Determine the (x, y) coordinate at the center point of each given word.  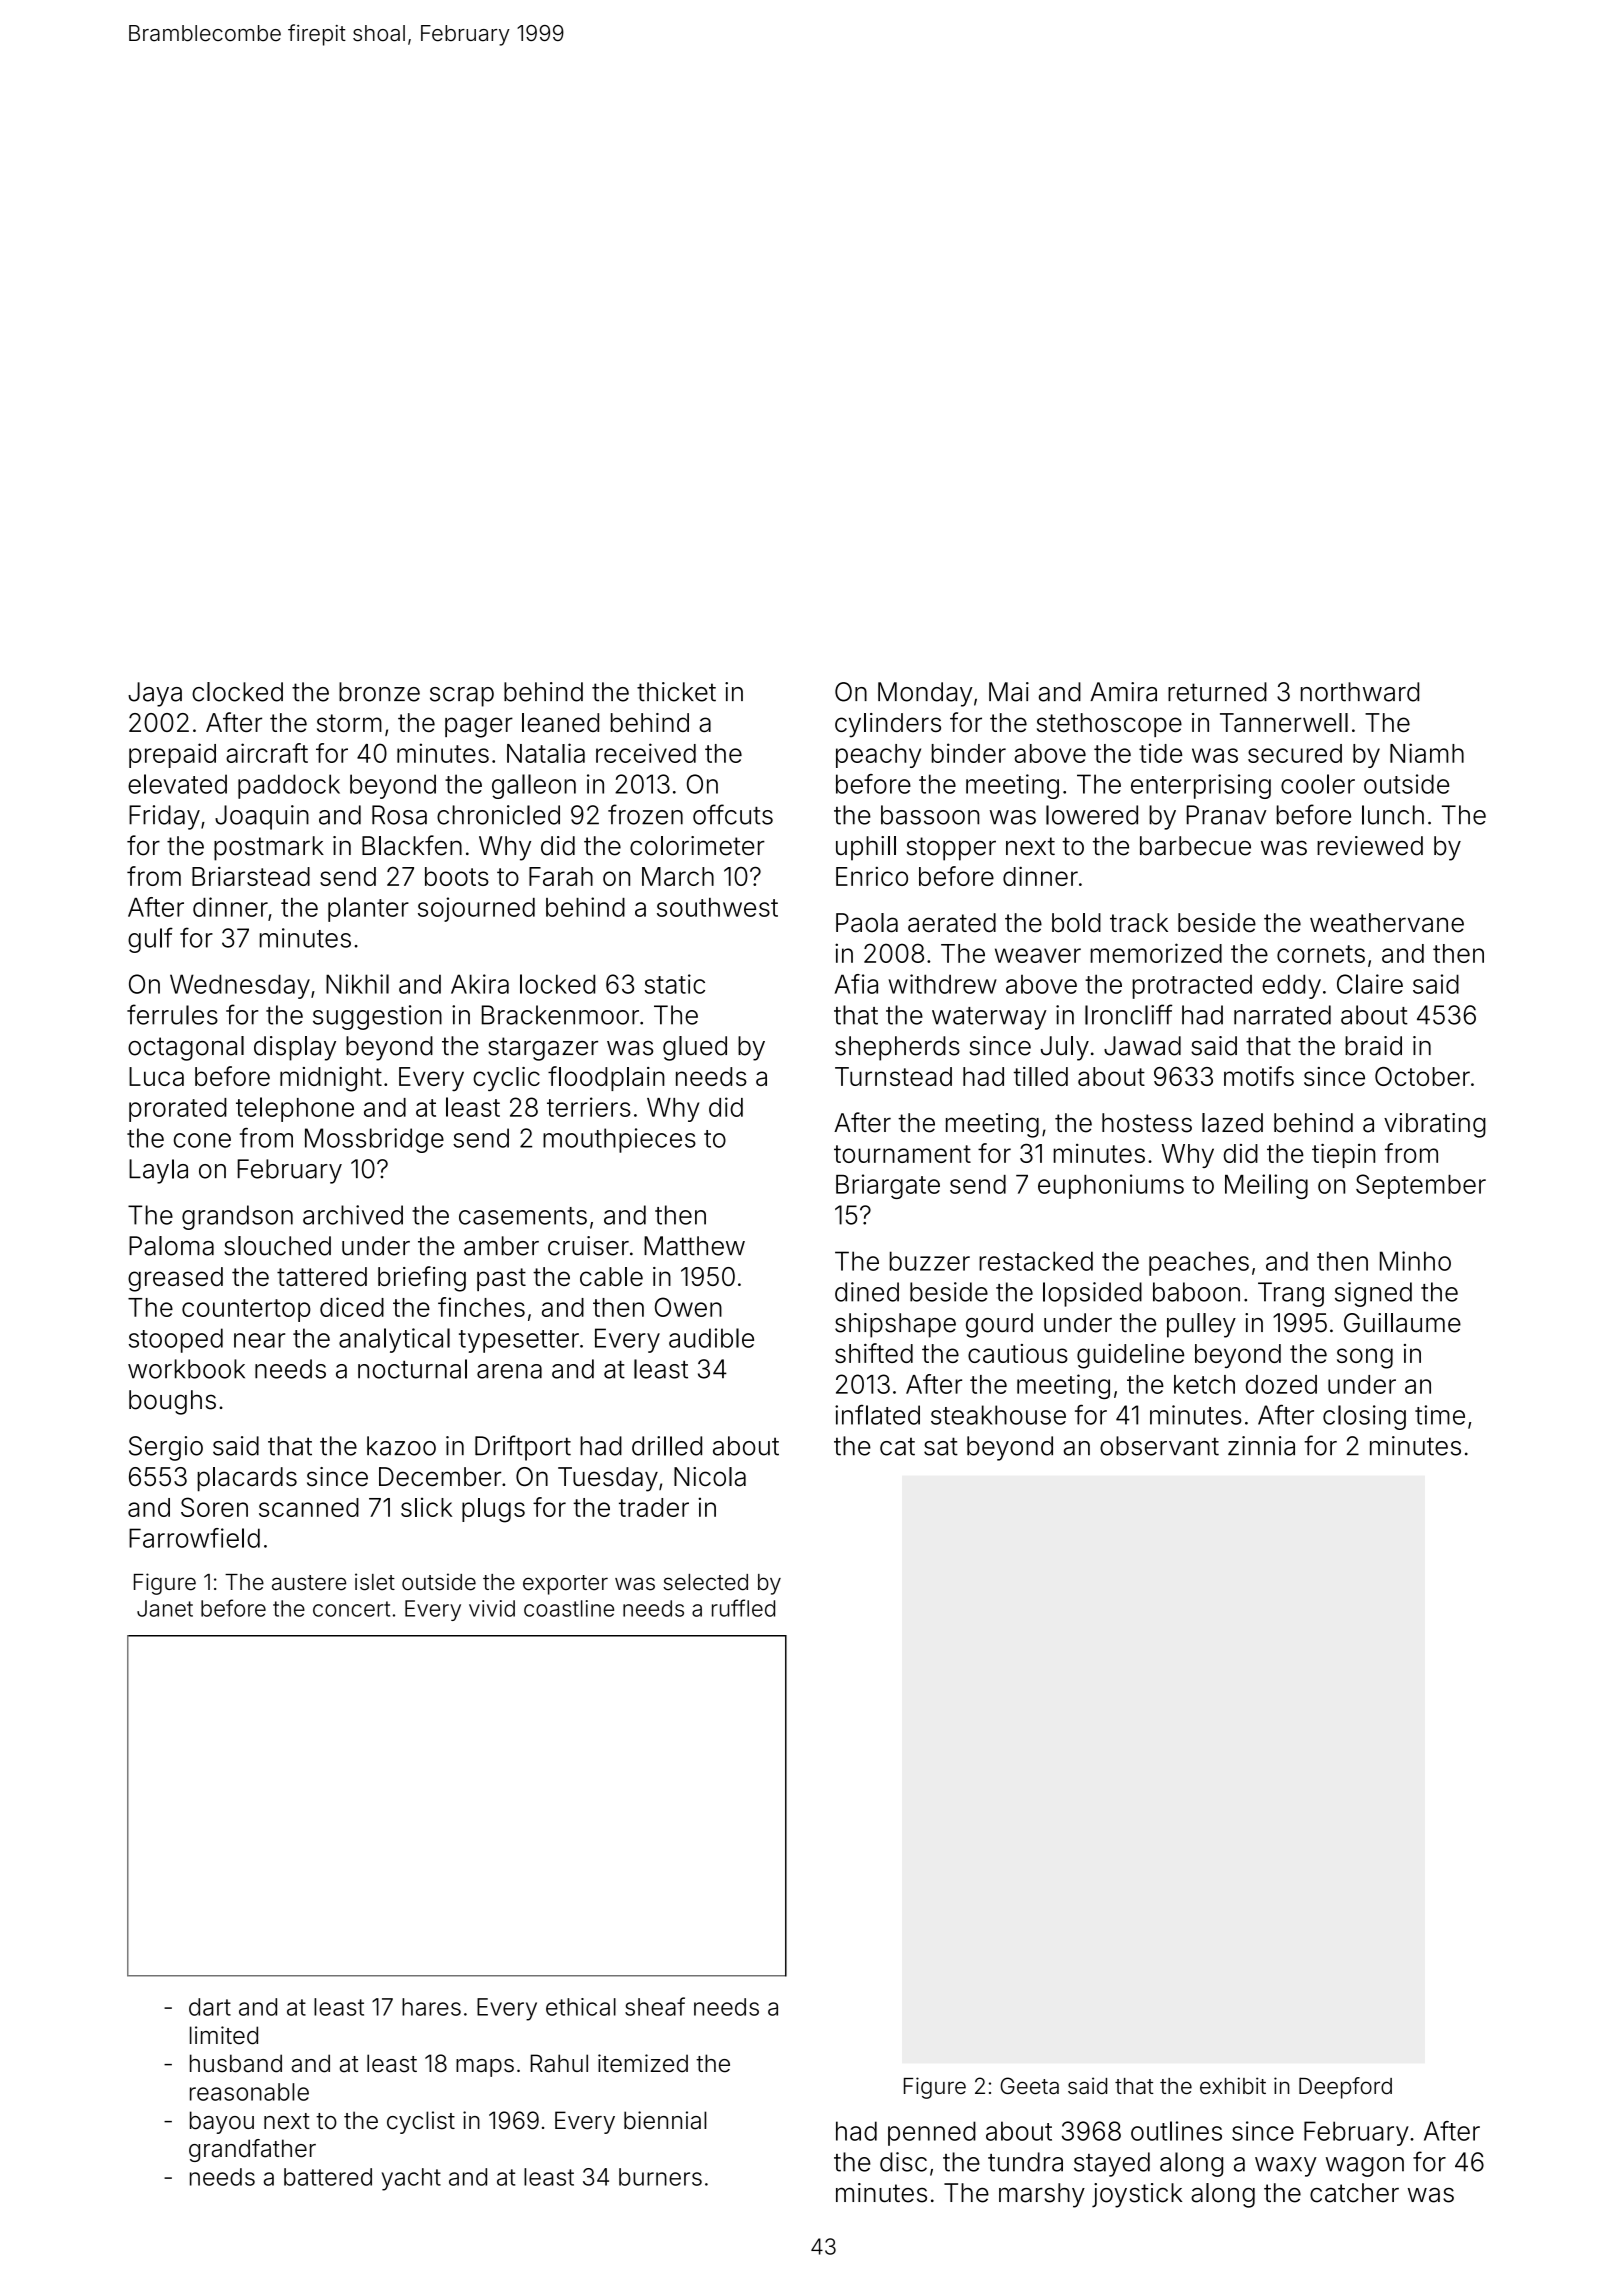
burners (660, 2177)
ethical (581, 2007)
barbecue (1195, 846)
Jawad (1142, 1046)
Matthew (694, 1246)
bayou (222, 2122)
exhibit (1233, 2086)
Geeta (1029, 2086)
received (646, 753)
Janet (165, 1608)
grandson (237, 1217)
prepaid (172, 755)
